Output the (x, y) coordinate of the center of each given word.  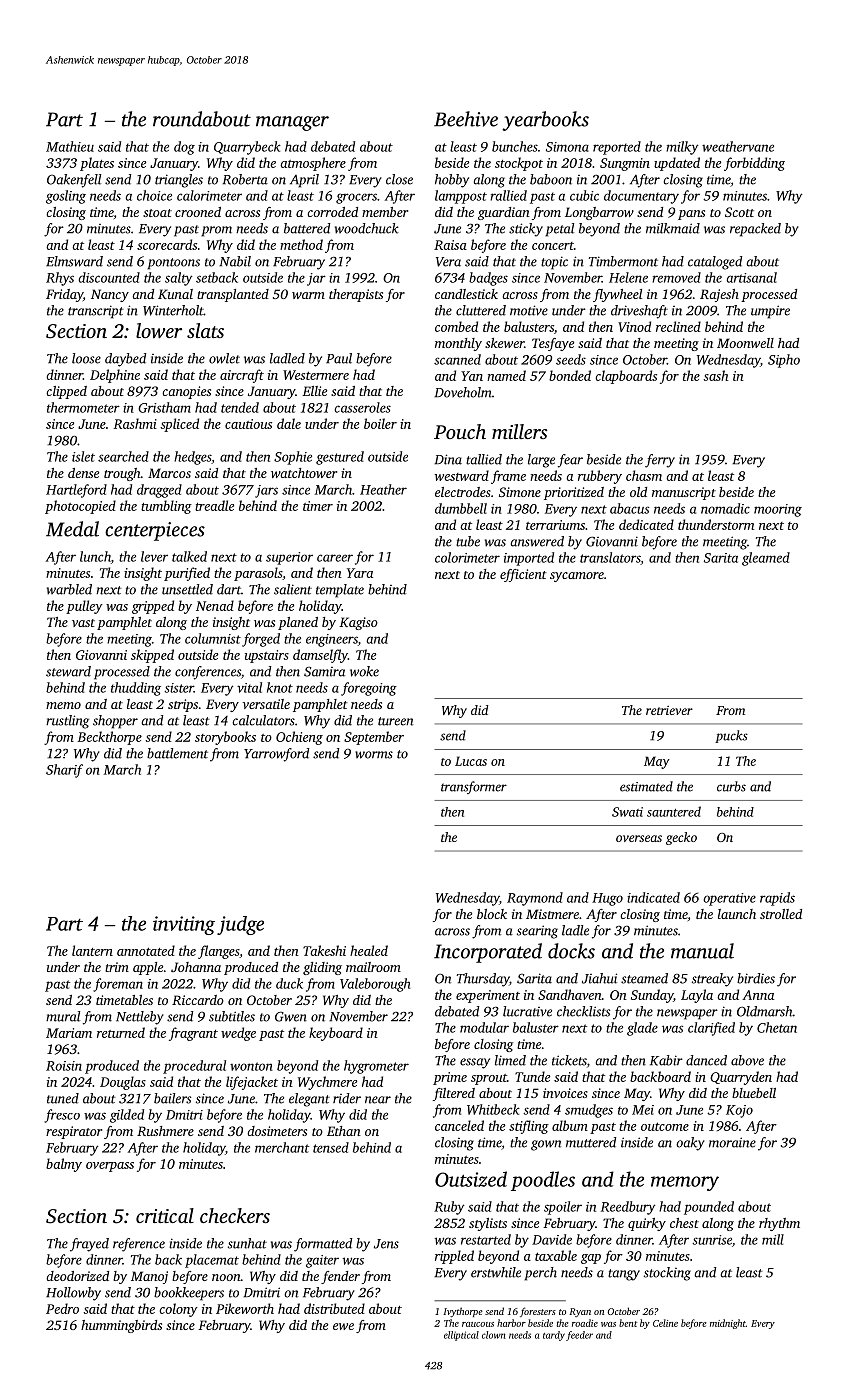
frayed (89, 1245)
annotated (146, 950)
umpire (770, 312)
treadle (214, 505)
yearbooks (545, 121)
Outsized (471, 1179)
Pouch (460, 431)
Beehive (466, 119)
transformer (474, 787)
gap (591, 1259)
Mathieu (70, 146)
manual (702, 951)
